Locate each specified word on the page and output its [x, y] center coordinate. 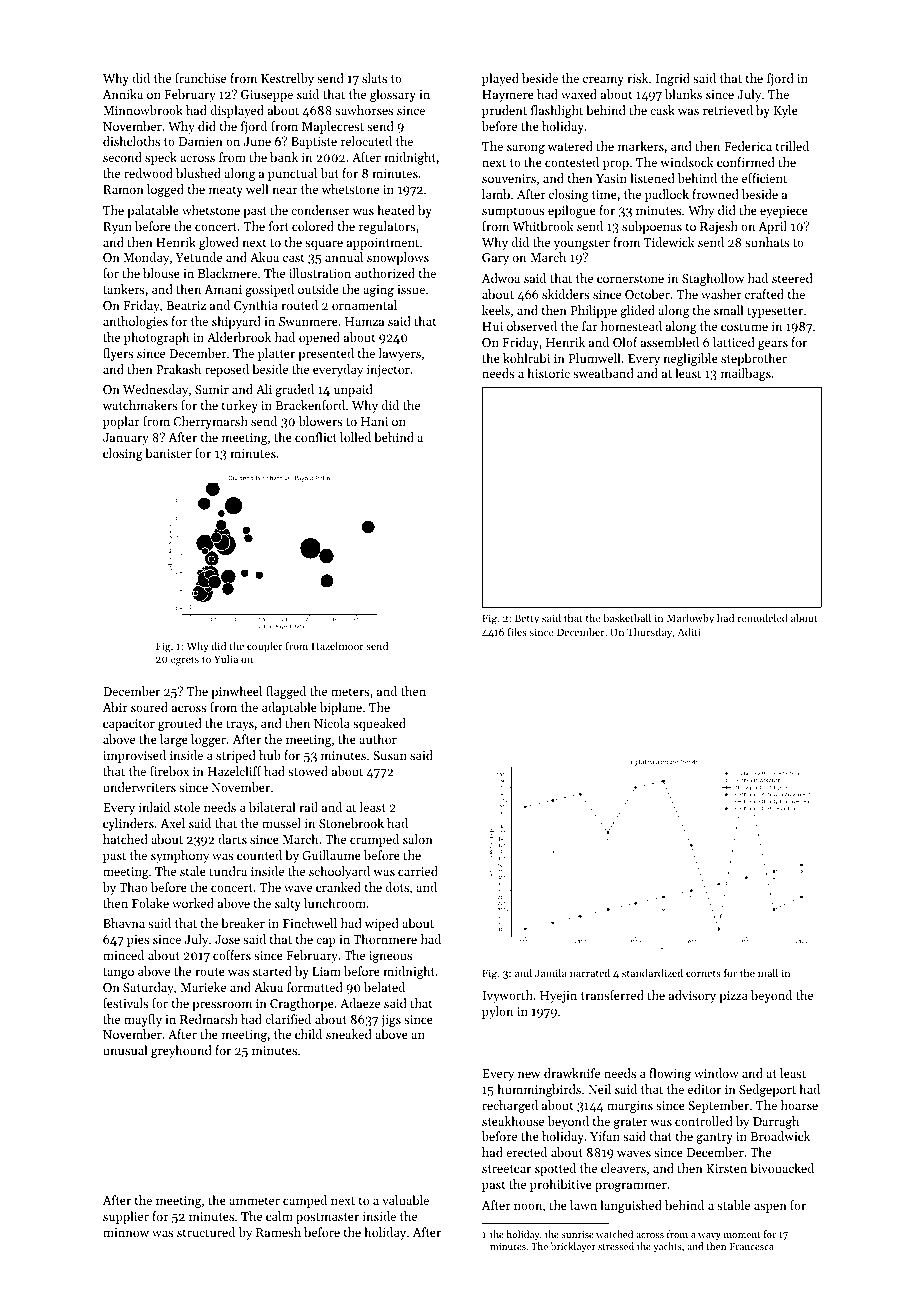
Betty [527, 619]
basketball [627, 618]
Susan [390, 755]
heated [396, 210]
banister [168, 453]
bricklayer [573, 1247]
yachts [668, 1247]
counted [259, 855]
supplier [126, 1217]
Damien [201, 141]
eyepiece [784, 212]
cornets [703, 973]
